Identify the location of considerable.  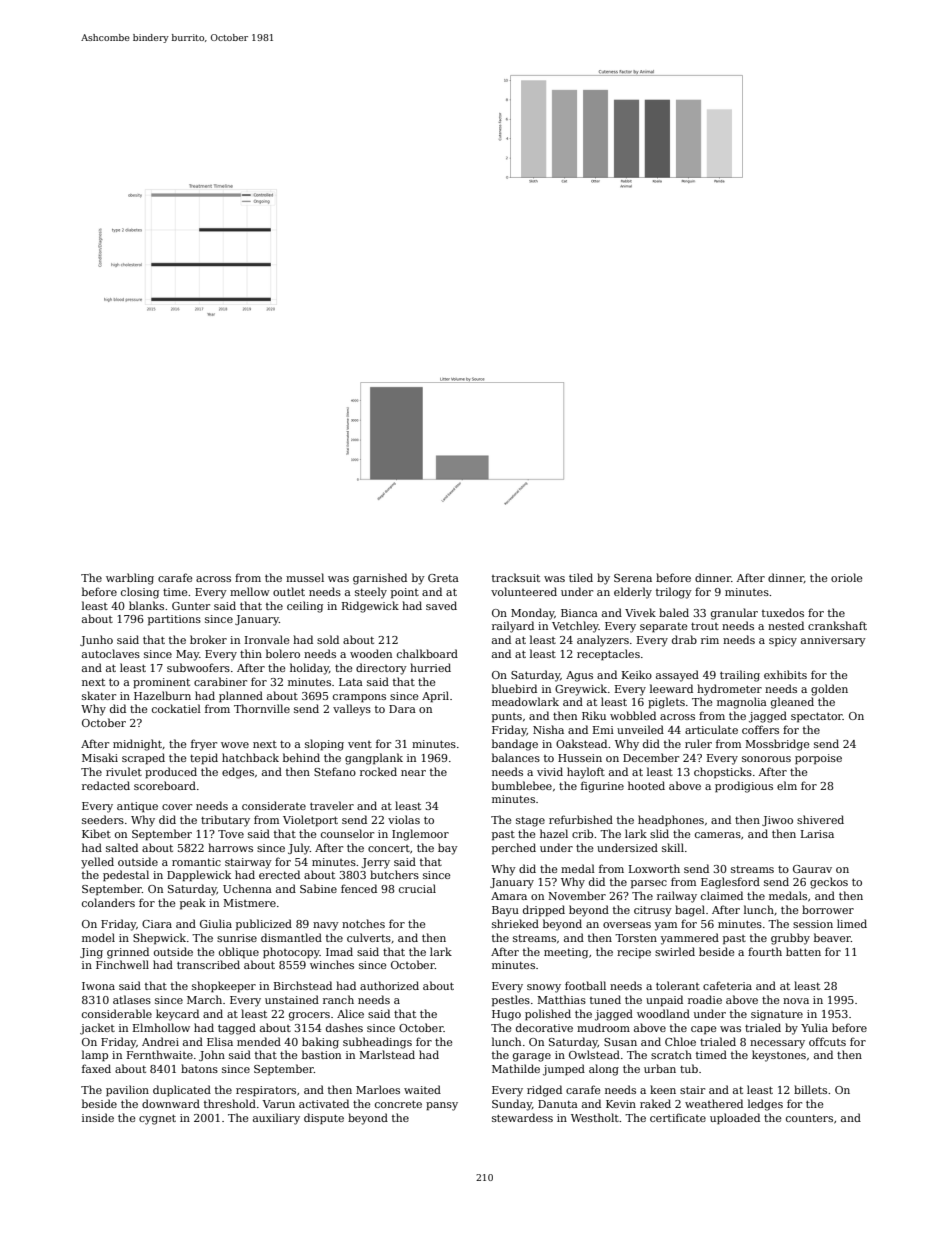
(117, 1013).
